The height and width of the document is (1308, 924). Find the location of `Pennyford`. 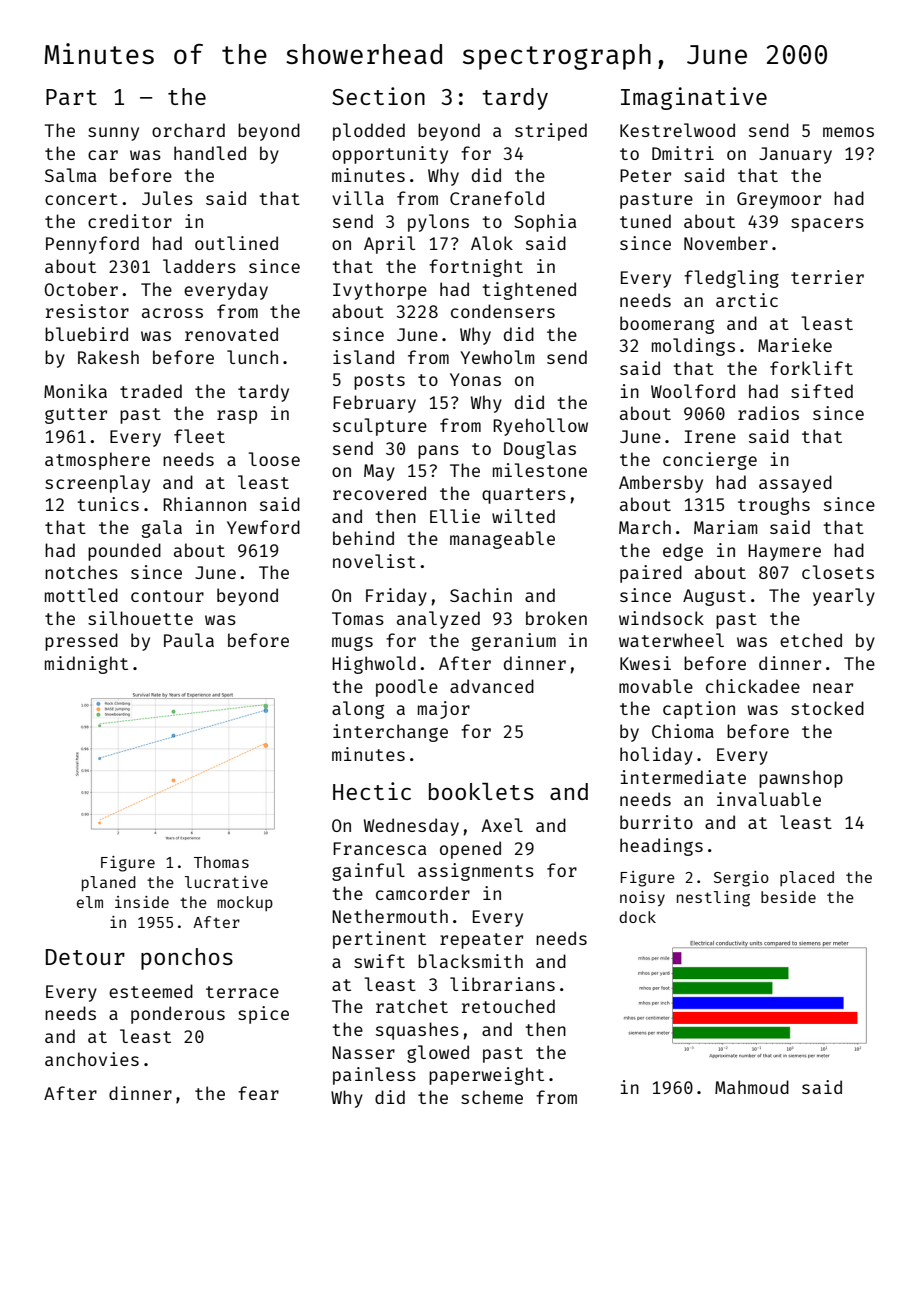

Pennyford is located at coordinates (92, 245).
